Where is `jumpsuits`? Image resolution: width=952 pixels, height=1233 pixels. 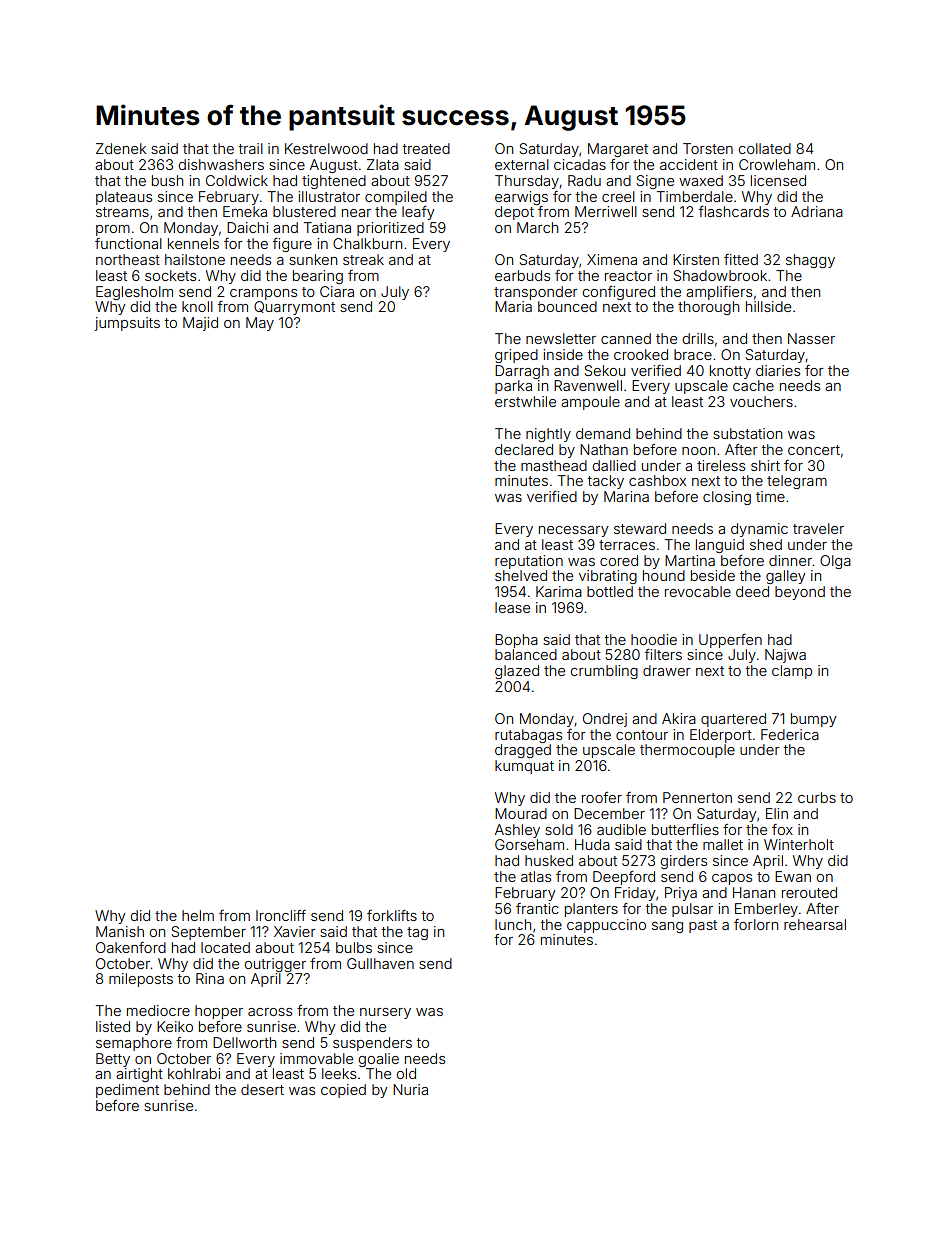
jumpsuits is located at coordinates (127, 324).
